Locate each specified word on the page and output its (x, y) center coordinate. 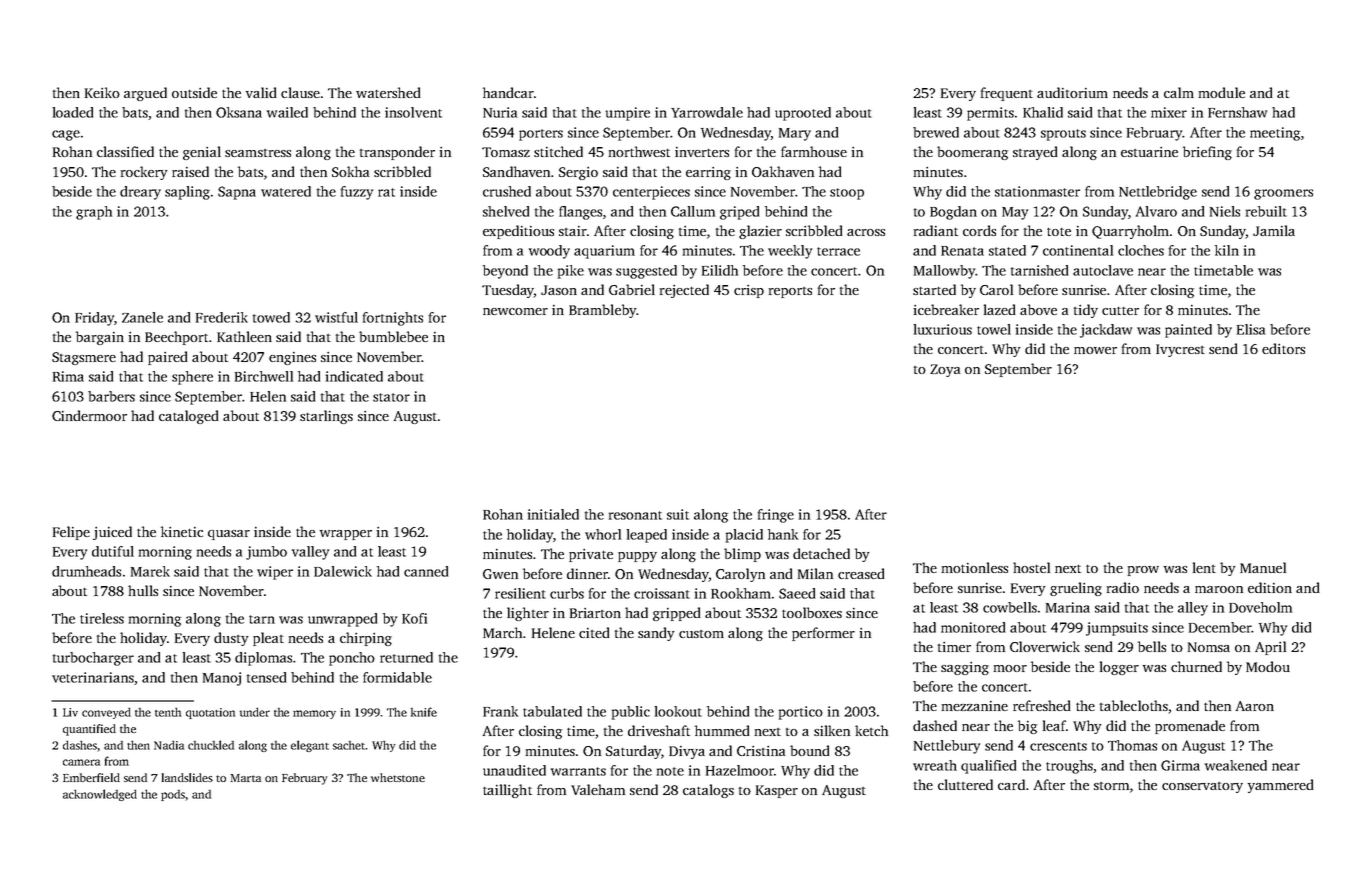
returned (406, 657)
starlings (326, 417)
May (1015, 213)
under (255, 712)
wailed (287, 112)
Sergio (578, 173)
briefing (1207, 153)
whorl (603, 534)
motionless (975, 567)
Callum (693, 211)
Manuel (1263, 567)
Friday (94, 319)
